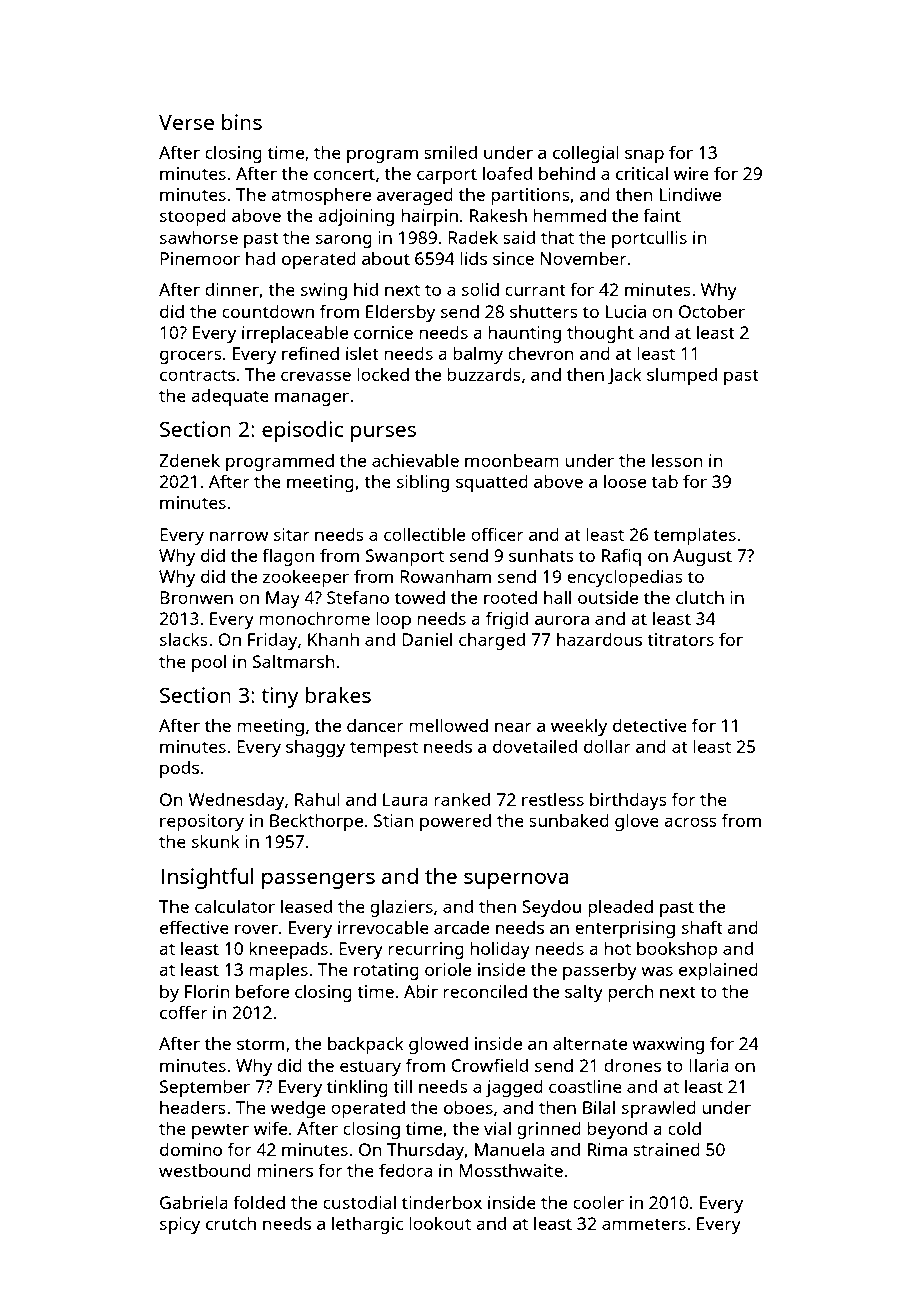 The width and height of the document is (924, 1311). Describe the element at coordinates (402, 1086) in the document. I see `till` at that location.
